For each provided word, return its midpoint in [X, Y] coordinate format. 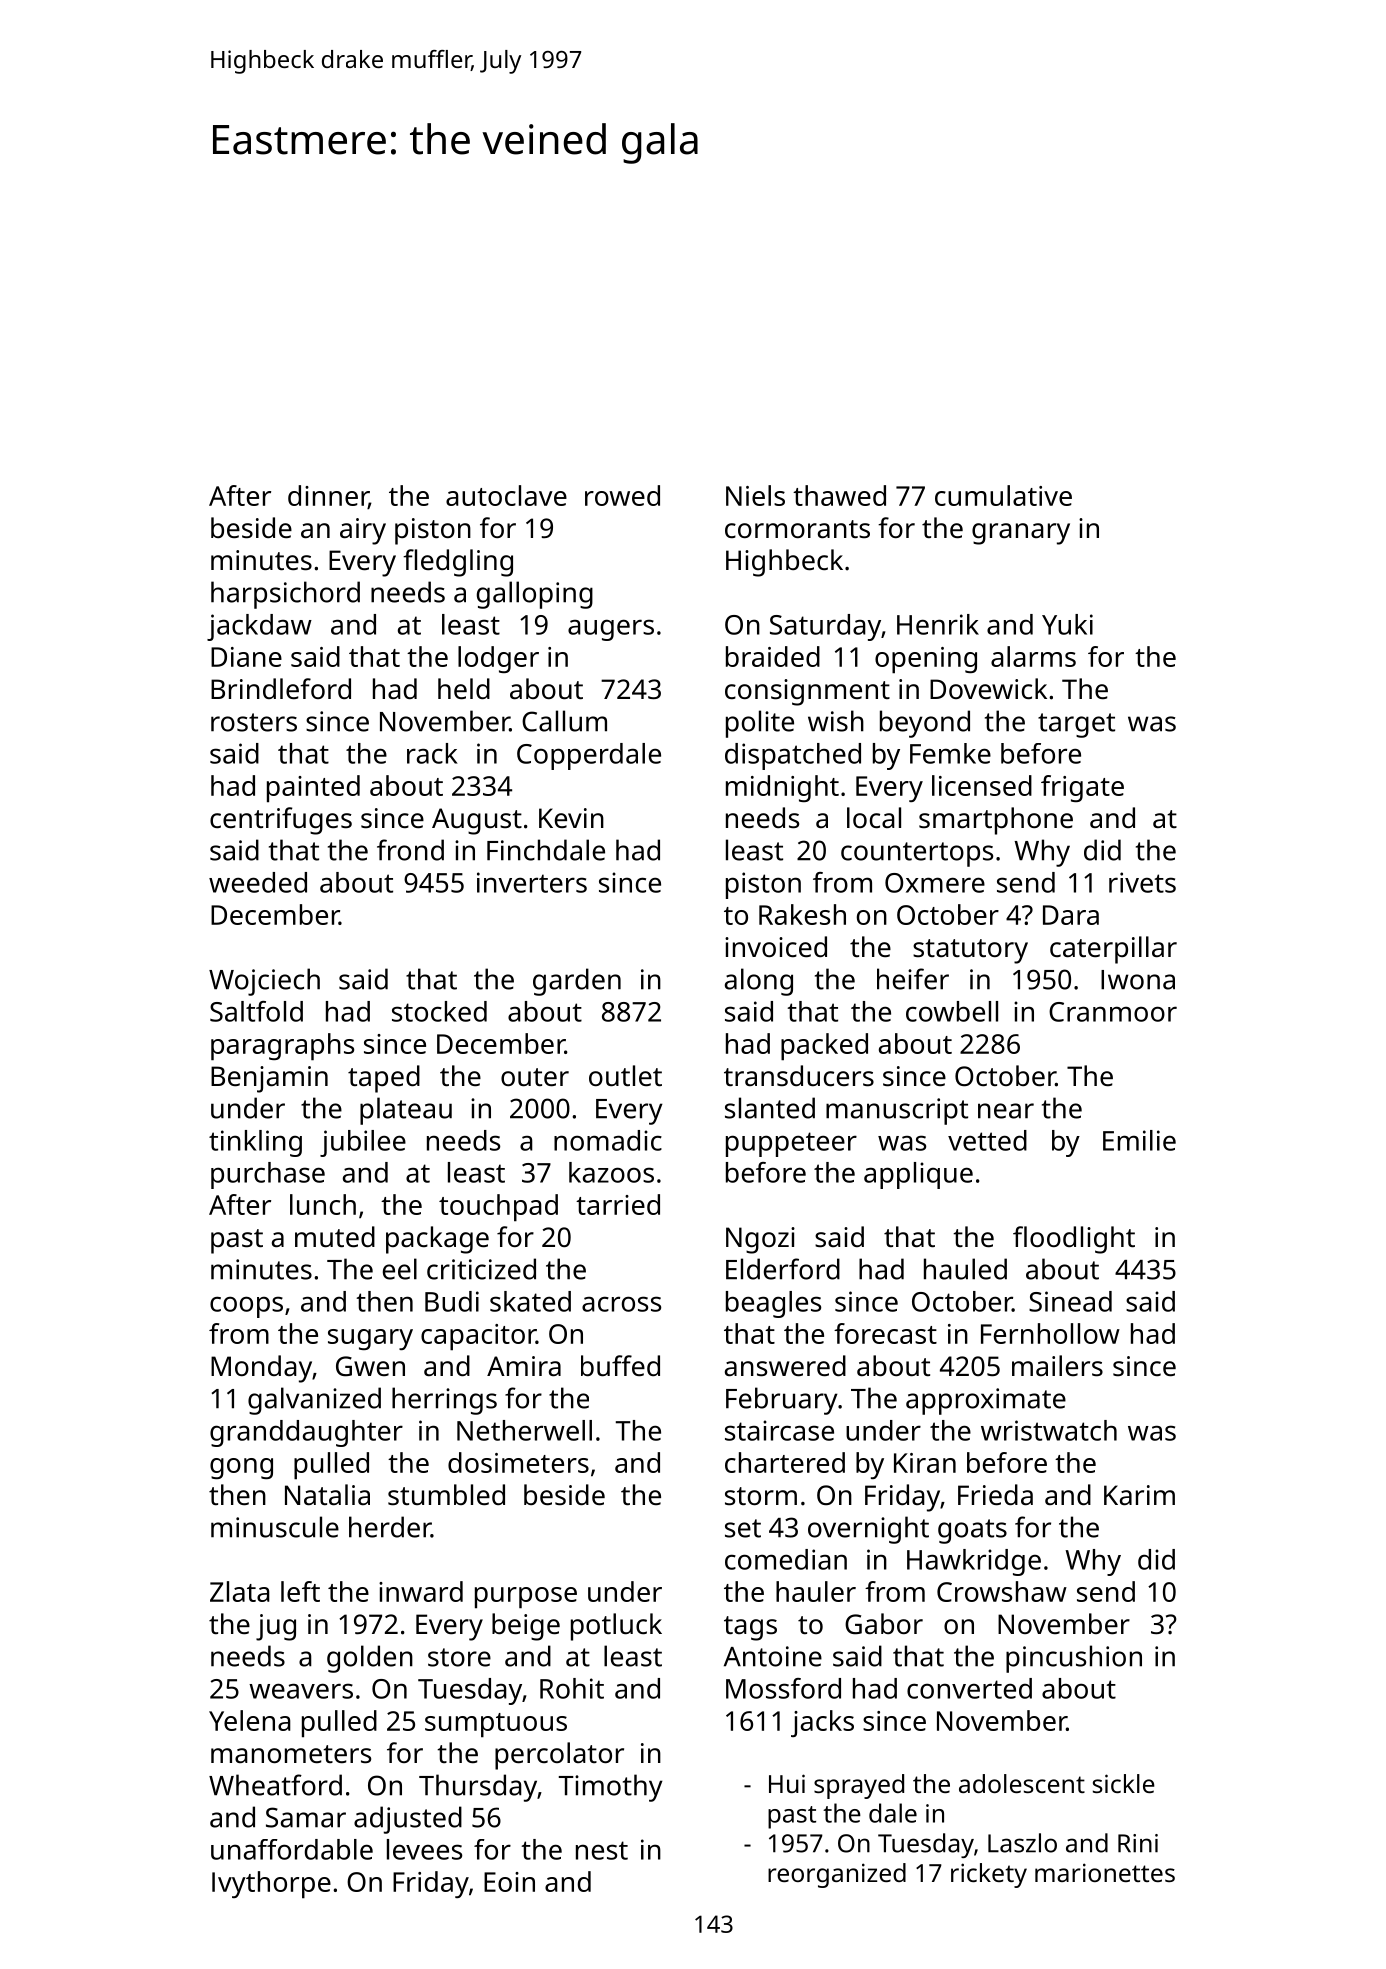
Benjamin [269, 1079]
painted [313, 789]
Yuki [1067, 624]
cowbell [952, 1011]
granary [1021, 534]
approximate [986, 1401]
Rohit [572, 1688]
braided [773, 656]
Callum [564, 721]
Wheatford [275, 1785]
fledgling [458, 563]
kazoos [611, 1172]
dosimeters [518, 1462]
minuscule [275, 1527]
